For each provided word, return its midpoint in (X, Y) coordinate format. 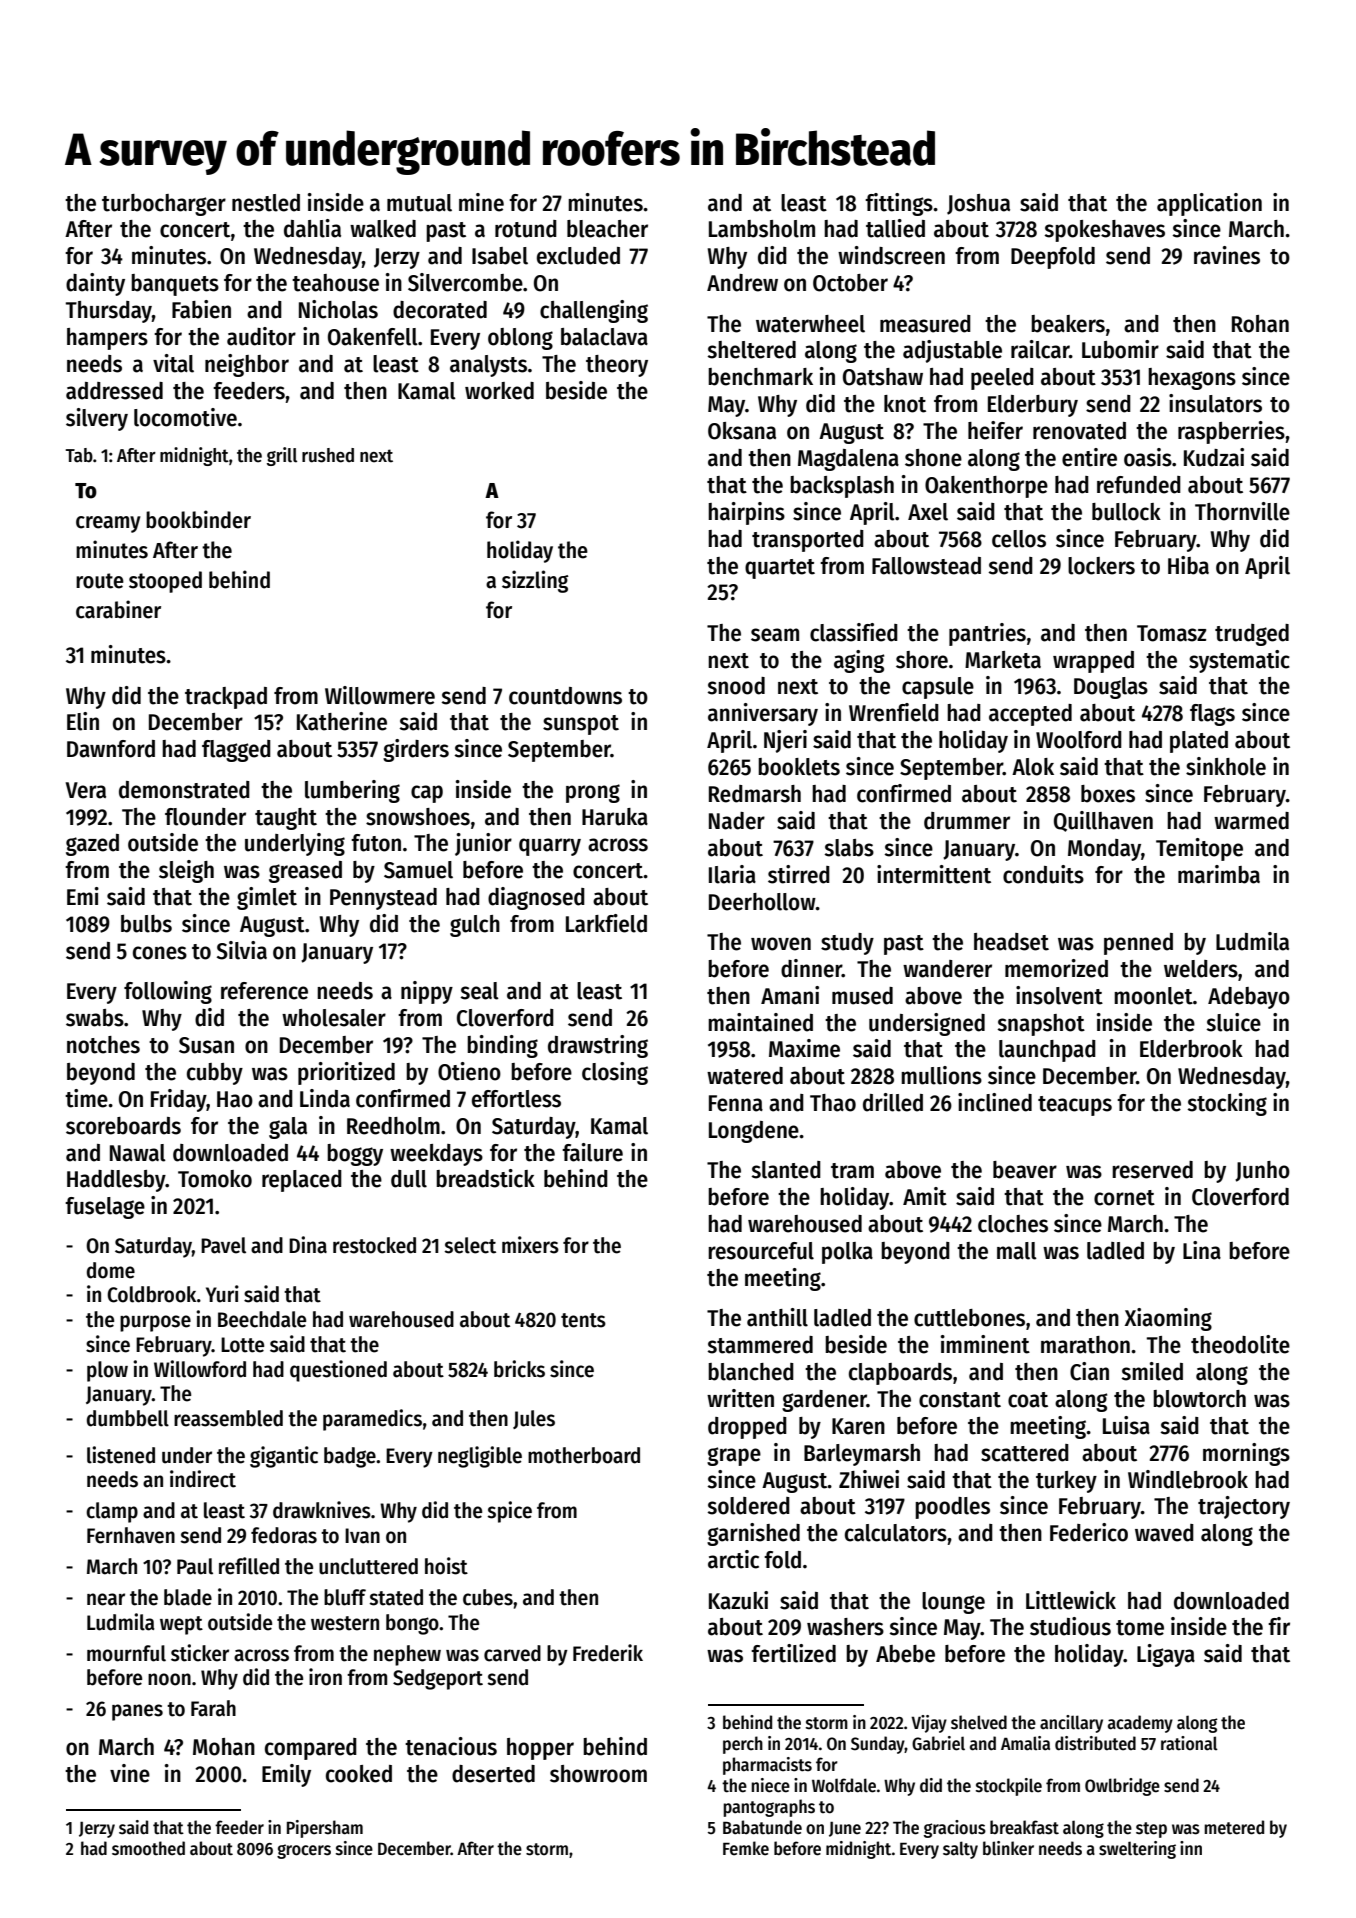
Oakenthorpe (986, 487)
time (86, 1098)
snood (736, 686)
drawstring (598, 1046)
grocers (304, 1851)
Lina (1202, 1250)
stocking (1227, 1104)
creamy (108, 524)
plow (107, 1371)
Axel (928, 512)
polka (847, 1253)
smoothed (148, 1848)
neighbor (247, 365)
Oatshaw (883, 377)
